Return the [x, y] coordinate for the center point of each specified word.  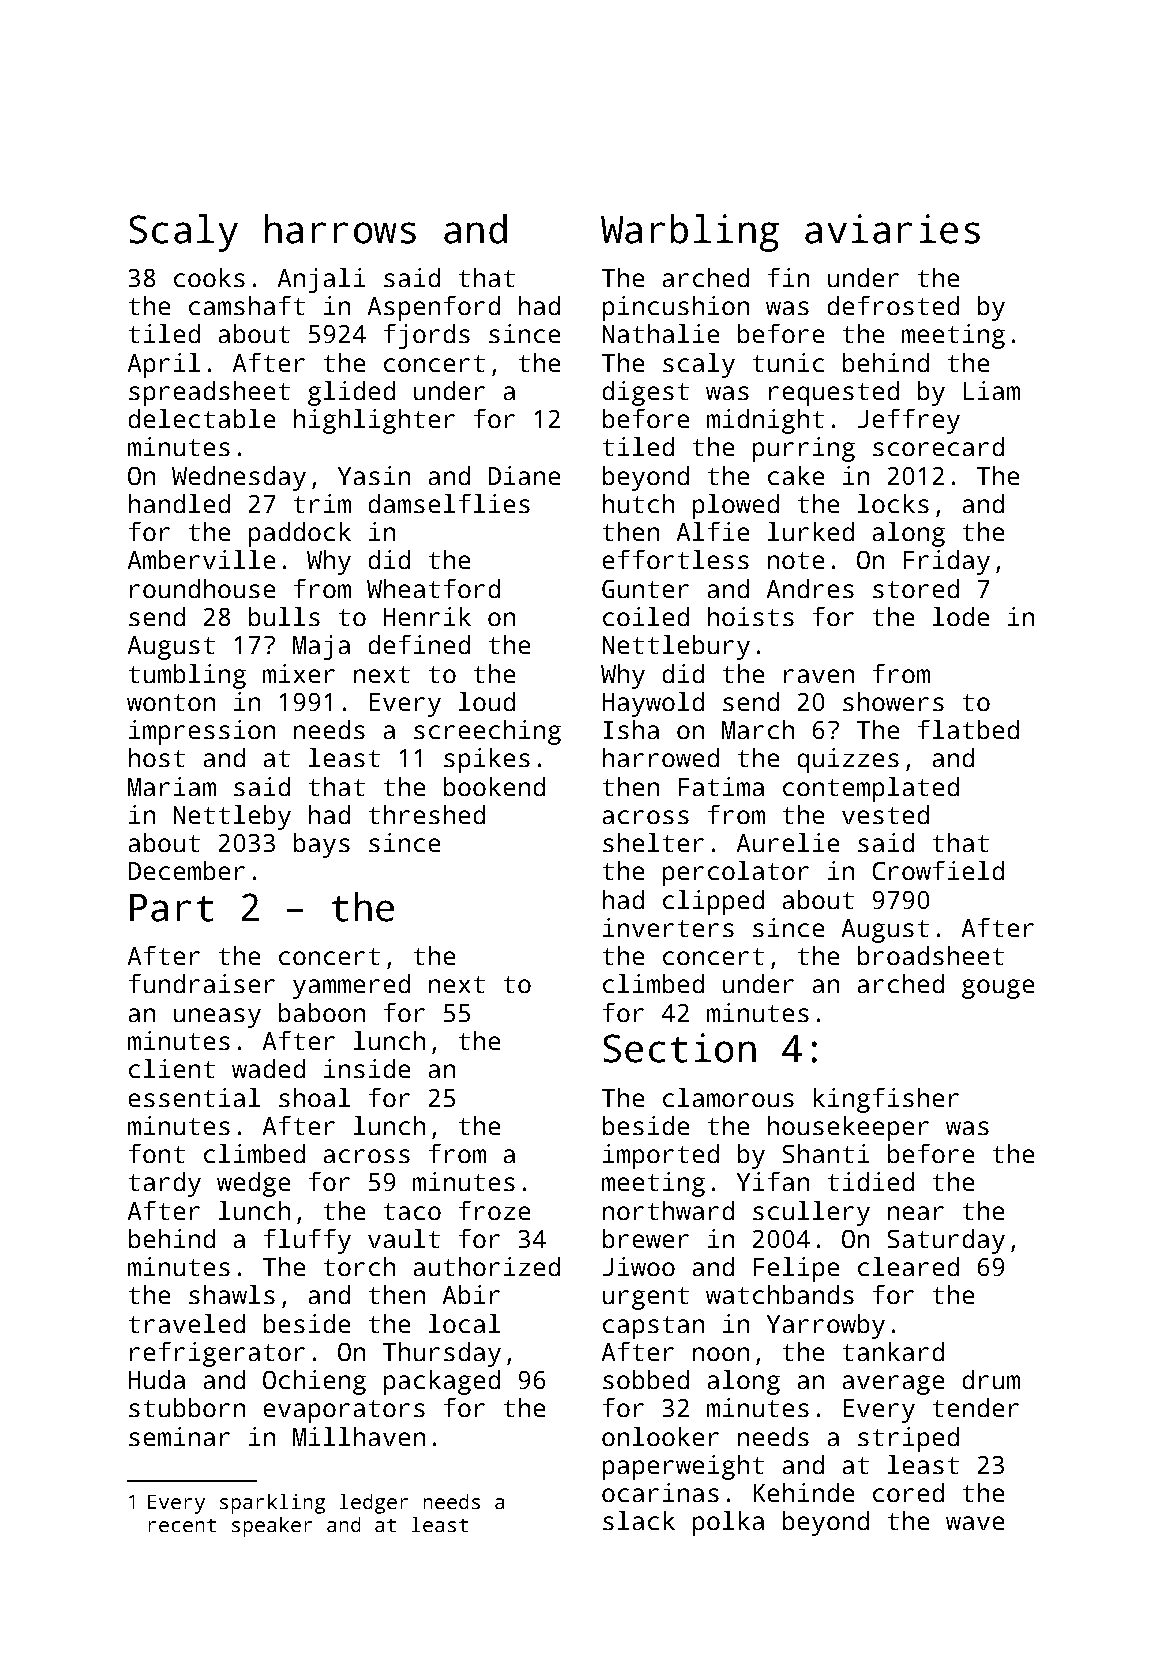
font [157, 1153]
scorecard [938, 446]
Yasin [374, 475]
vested [885, 814]
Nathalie [661, 333]
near [916, 1213]
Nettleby [232, 817]
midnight [765, 421]
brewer [646, 1238]
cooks [209, 277]
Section [680, 1048]
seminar [179, 1436]
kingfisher [886, 1100]
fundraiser [202, 983]
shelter [653, 842]
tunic [788, 362]
